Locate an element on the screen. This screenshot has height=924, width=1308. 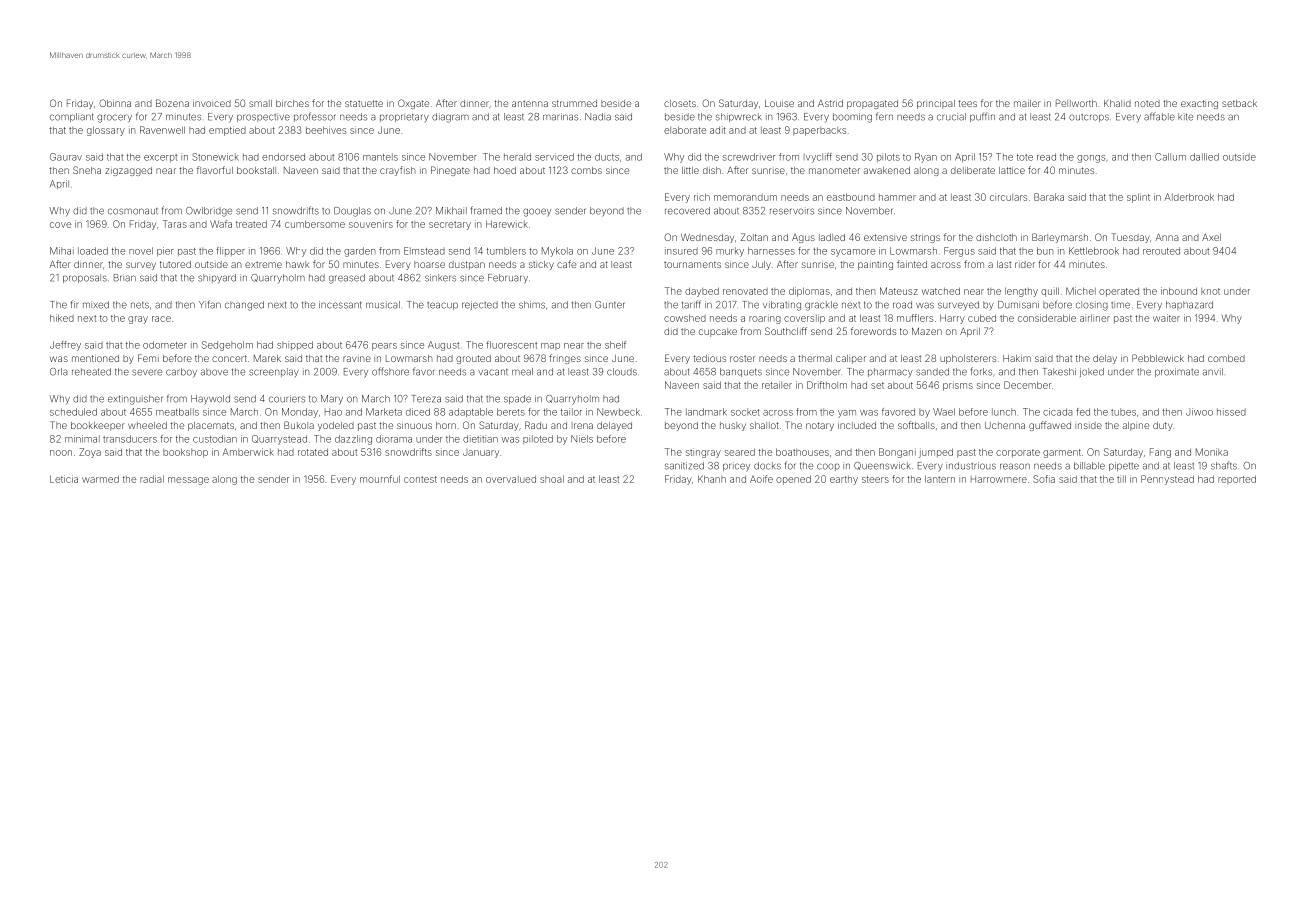
Owlbridge is located at coordinates (209, 212).
